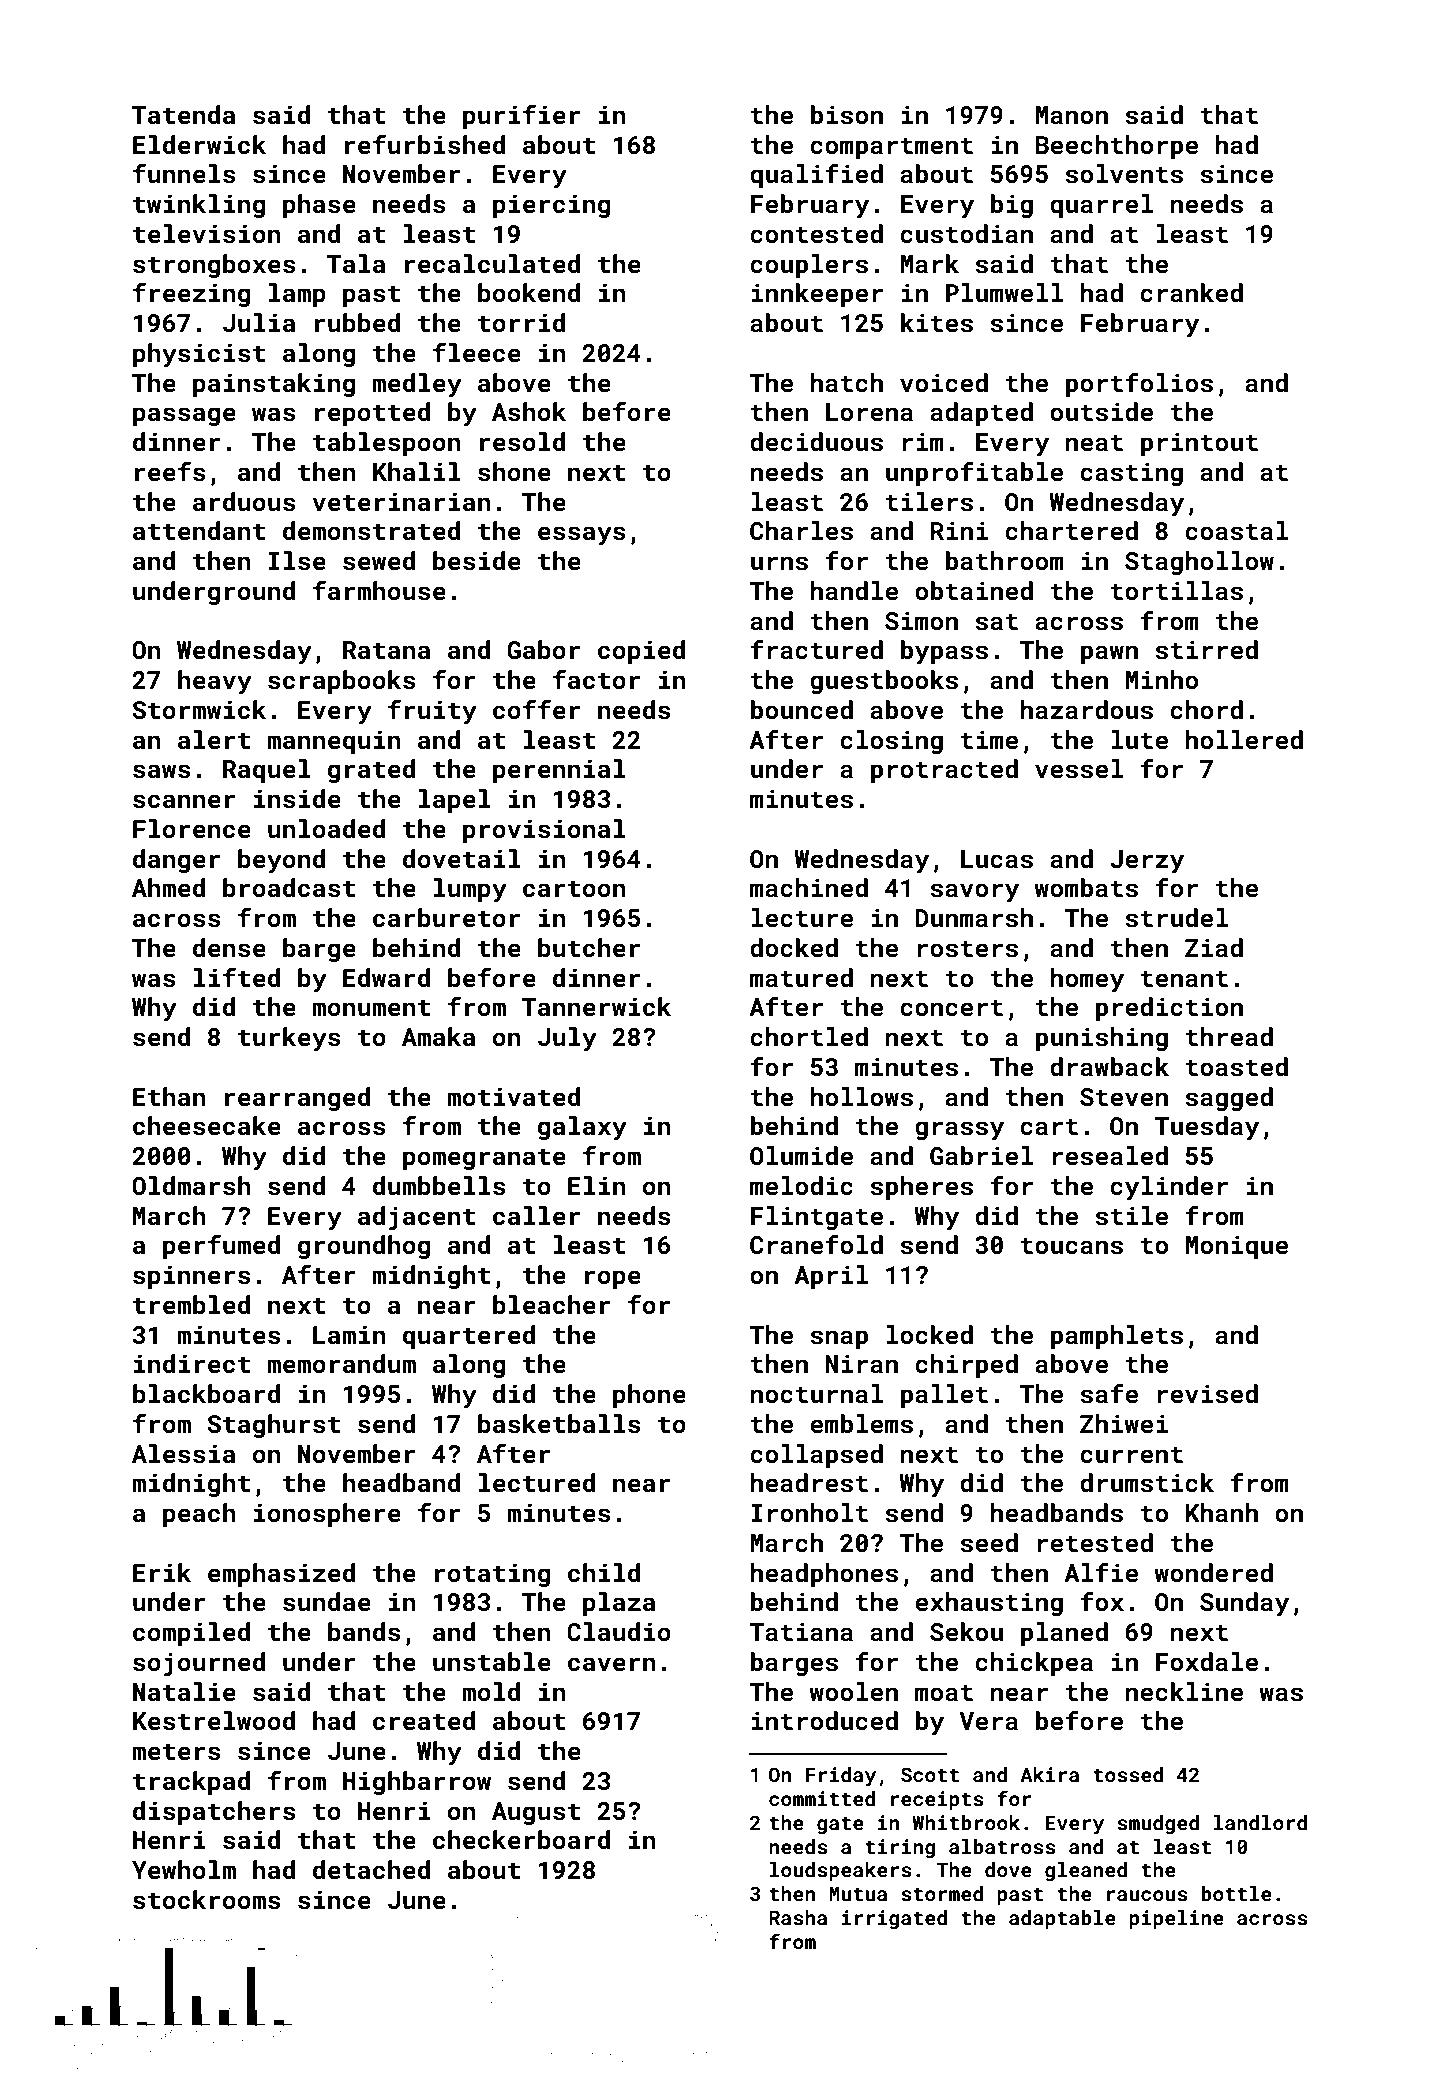 This page has height=2100, width=1450. Describe the element at coordinates (425, 144) in the page. I see `refurbished` at that location.
